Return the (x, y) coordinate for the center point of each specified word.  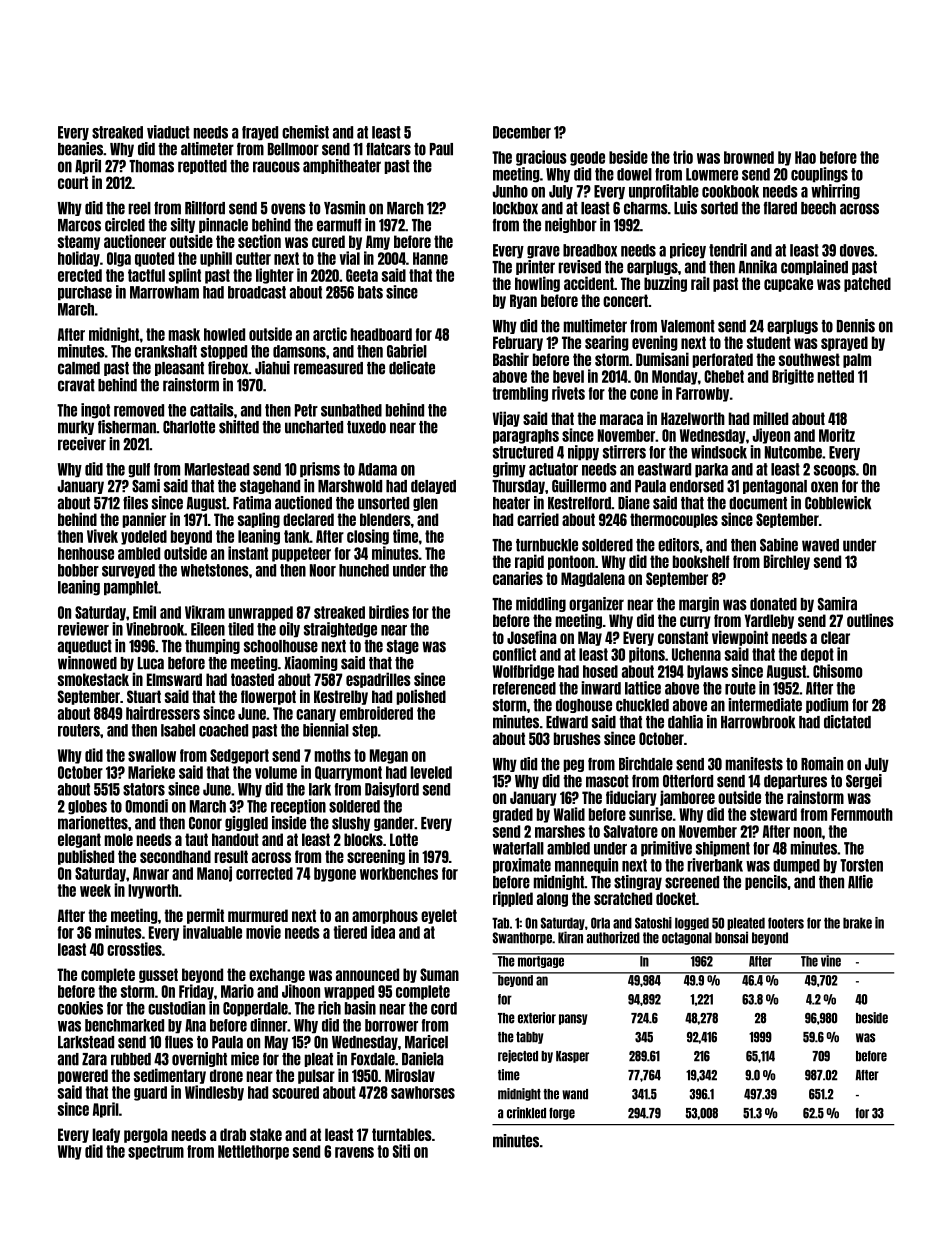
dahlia (685, 722)
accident (589, 283)
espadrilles (378, 680)
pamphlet (131, 588)
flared (780, 208)
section (259, 241)
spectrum (156, 1152)
